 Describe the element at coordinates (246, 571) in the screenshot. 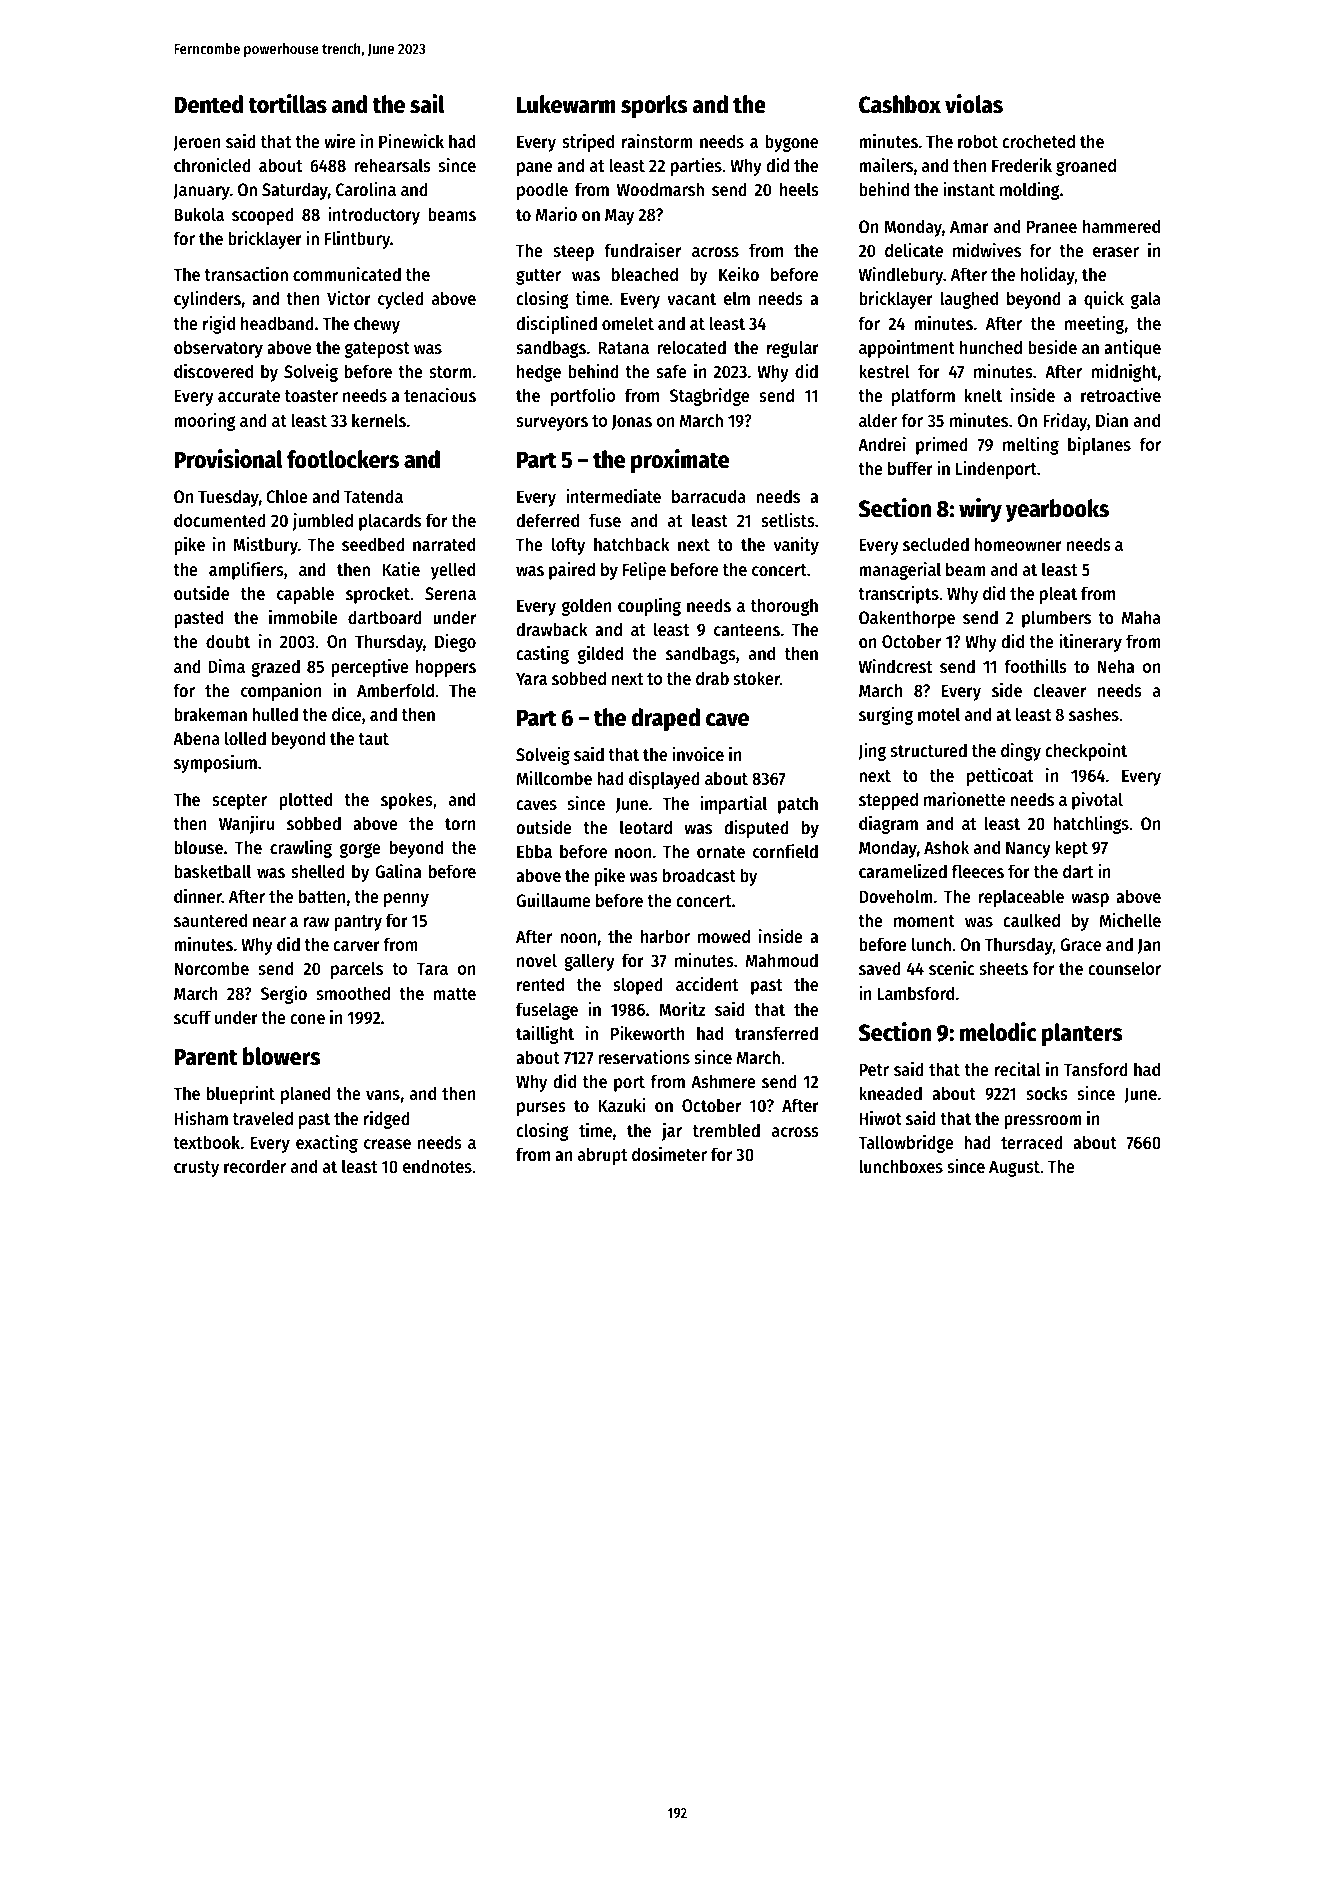

I see `amplifiers` at that location.
